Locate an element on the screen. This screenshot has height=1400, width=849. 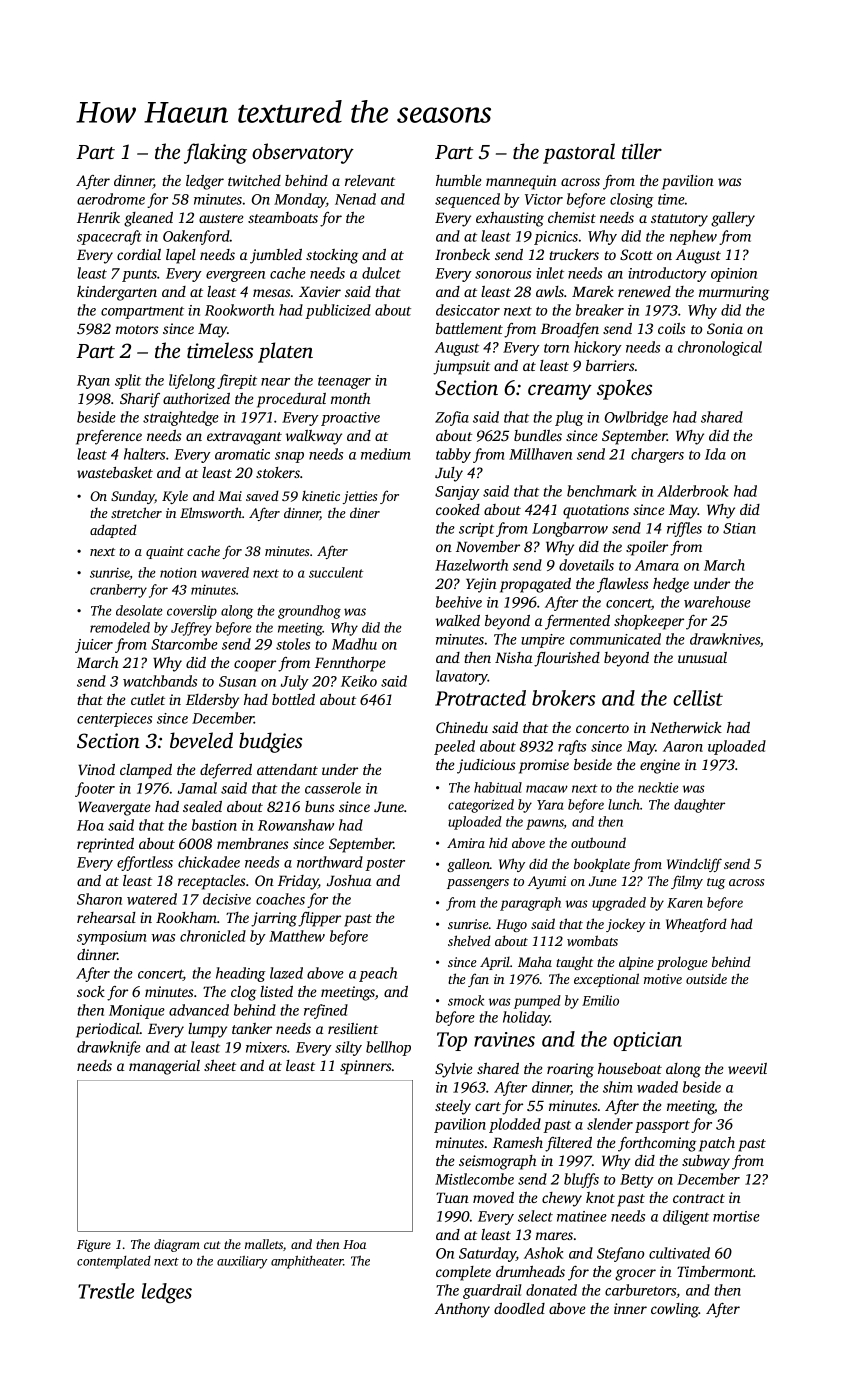
northward is located at coordinates (330, 862).
